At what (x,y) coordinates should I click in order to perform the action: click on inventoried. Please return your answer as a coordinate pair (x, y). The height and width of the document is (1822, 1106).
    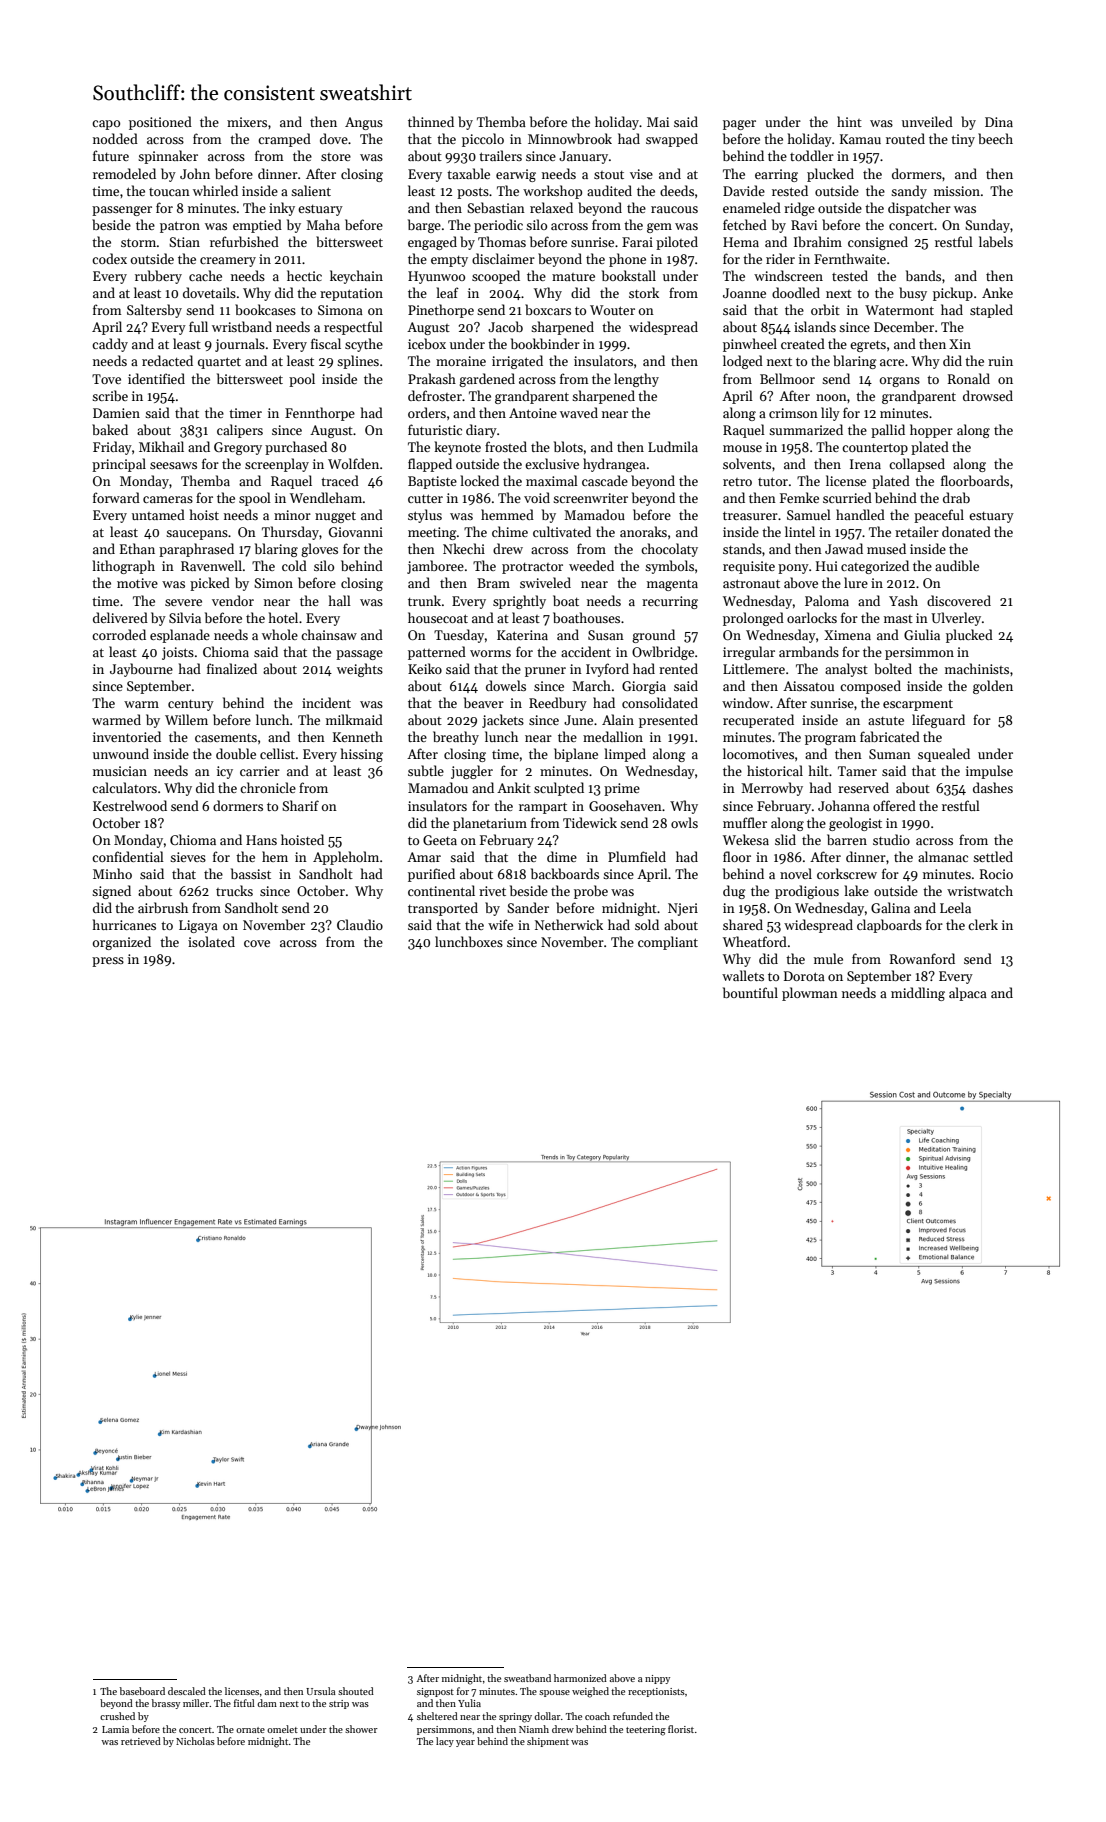
    Looking at the image, I should click on (127, 736).
